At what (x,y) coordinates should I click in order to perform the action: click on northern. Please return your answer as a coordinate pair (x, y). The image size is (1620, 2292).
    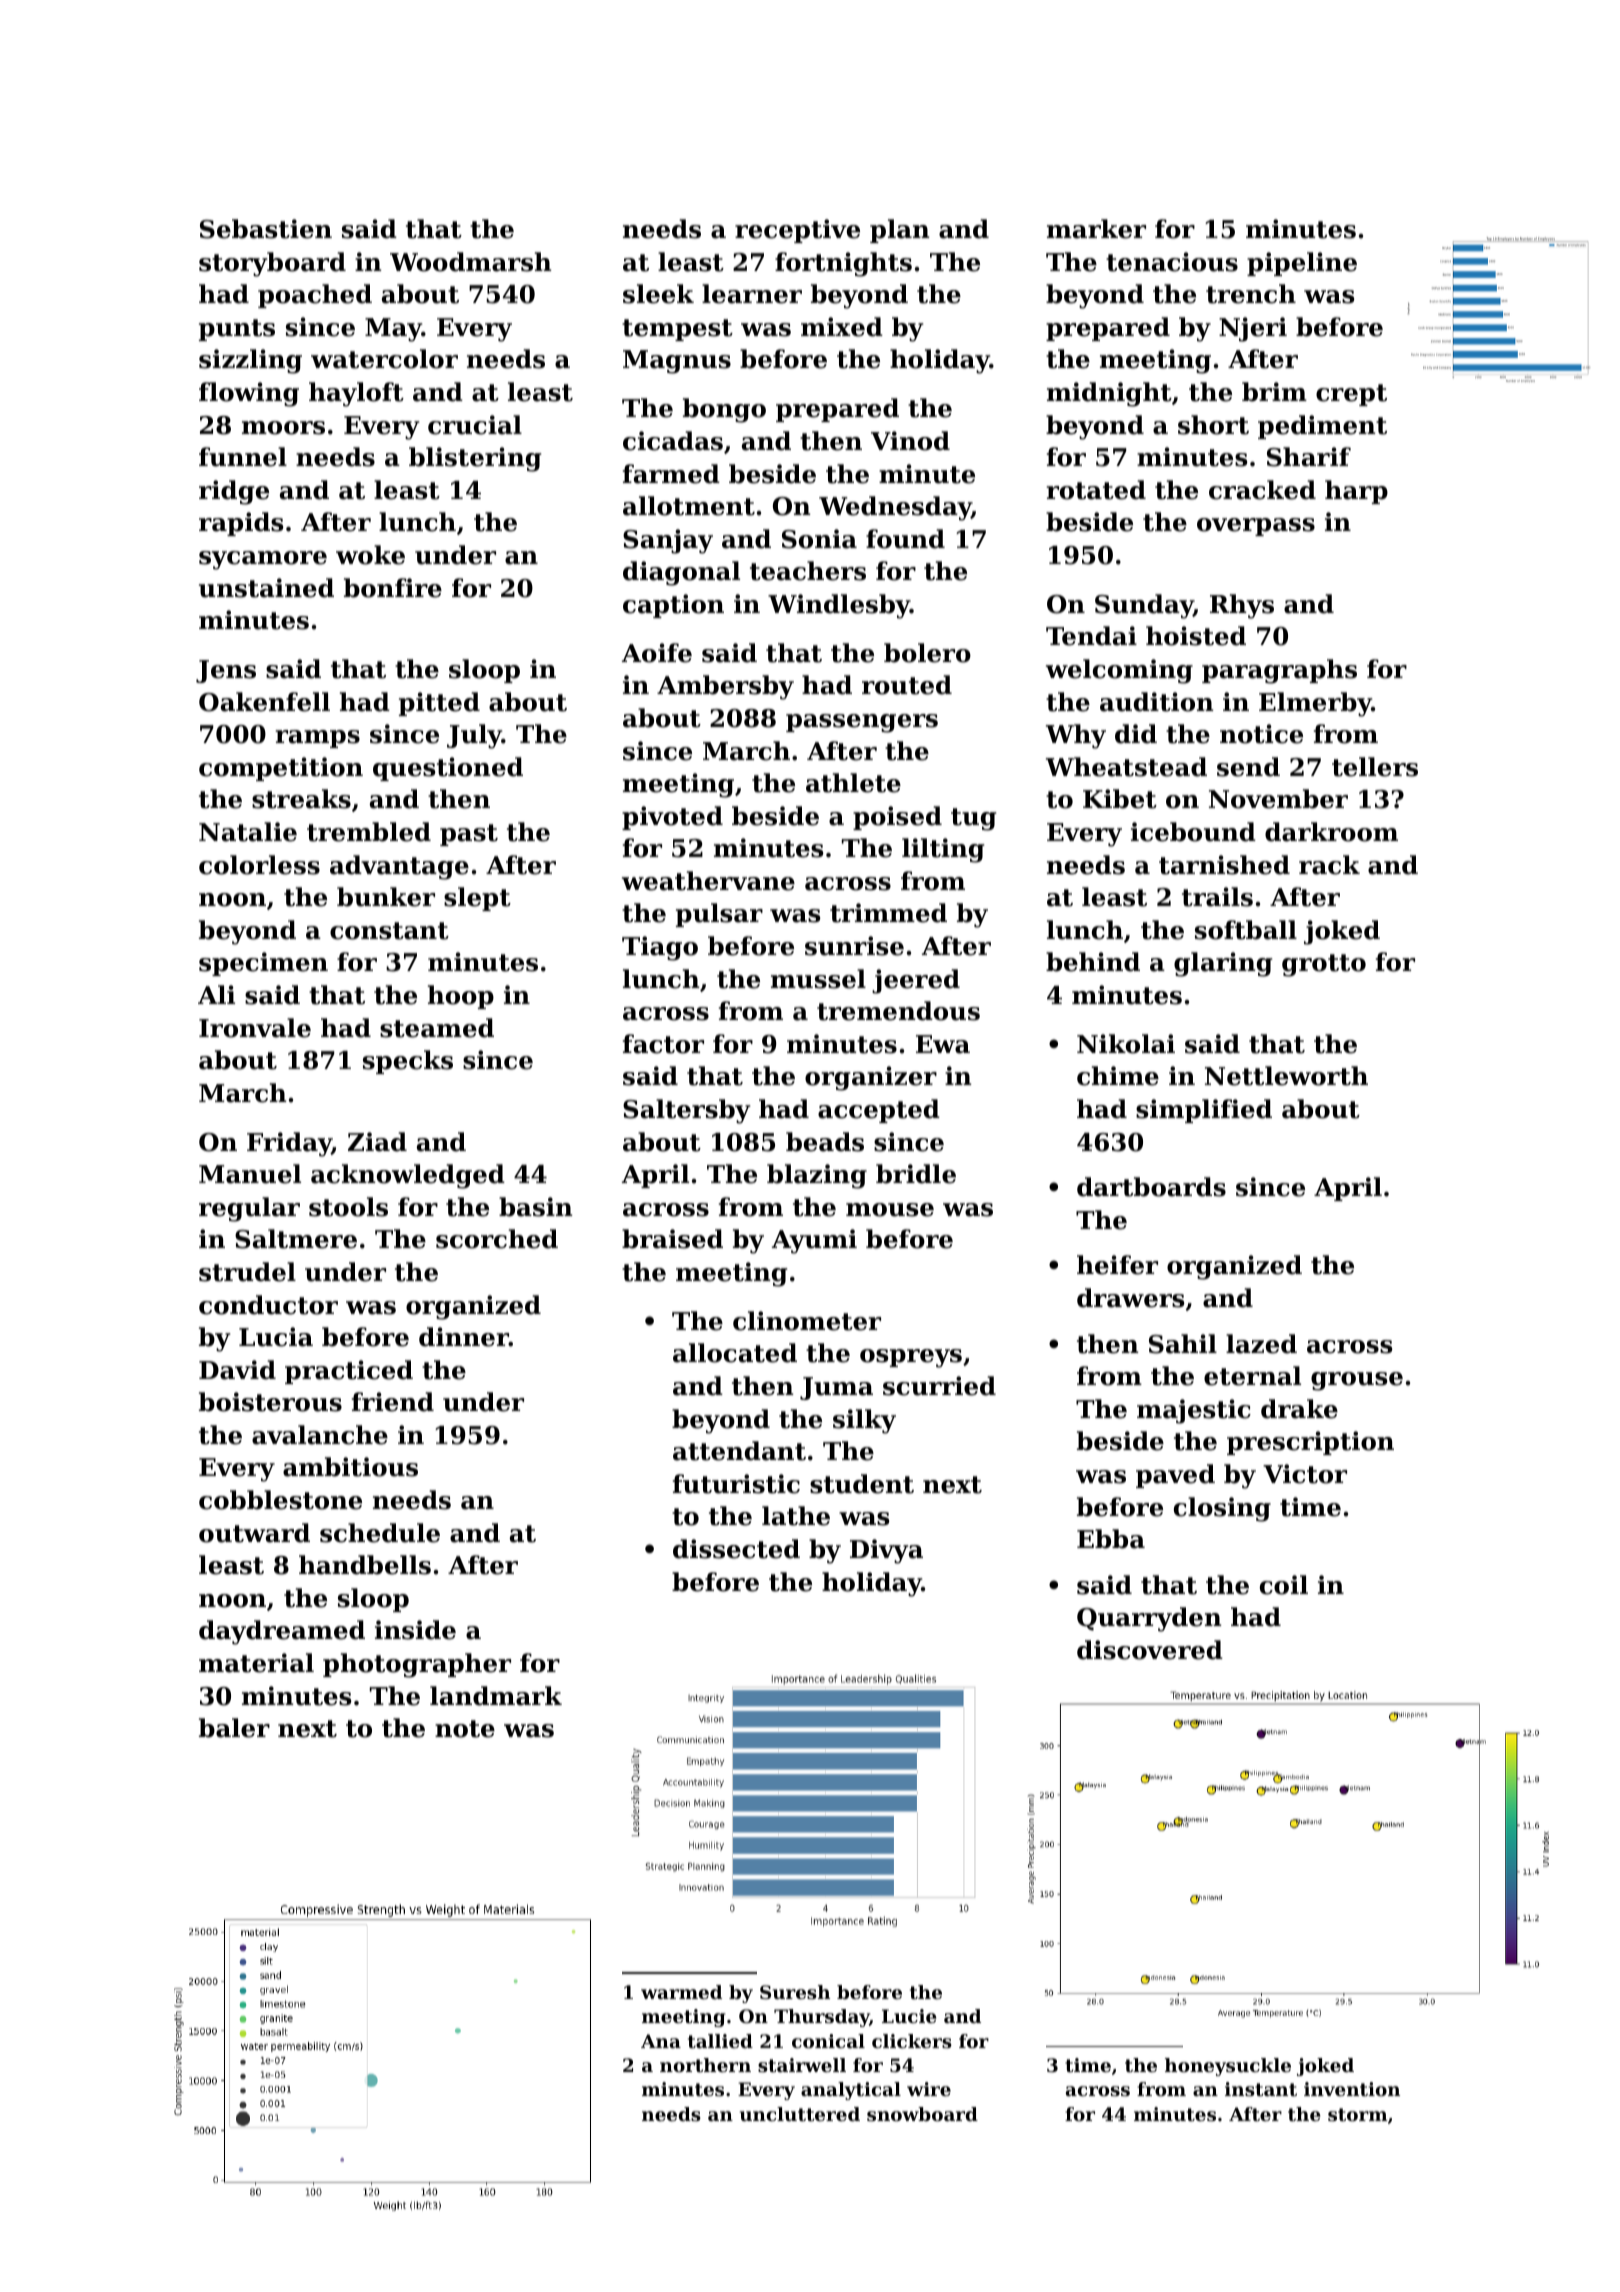
    Looking at the image, I should click on (705, 2065).
